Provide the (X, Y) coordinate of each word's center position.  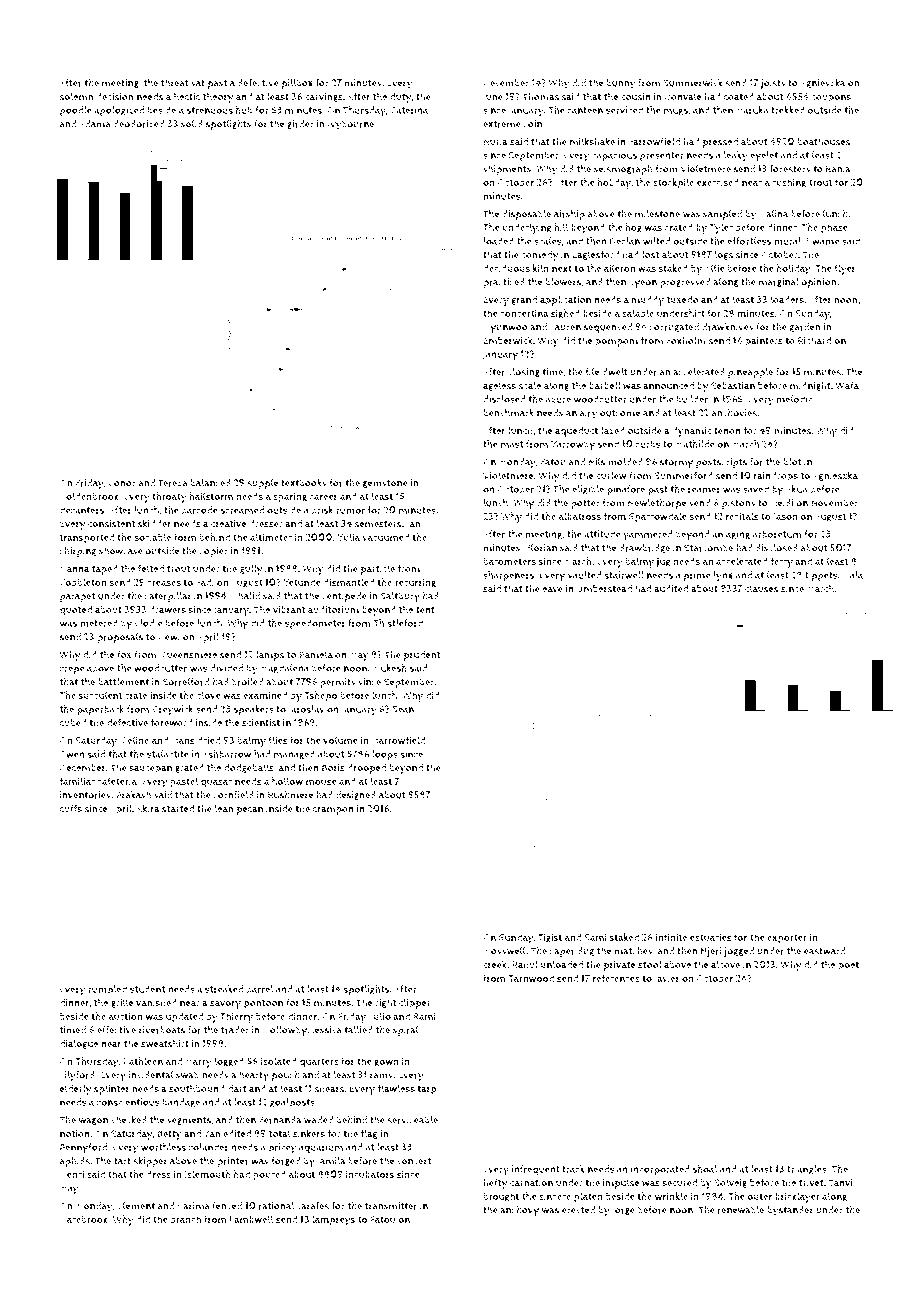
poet (848, 966)
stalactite (168, 754)
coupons (831, 99)
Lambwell (251, 1219)
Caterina (409, 110)
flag (369, 1134)
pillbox (297, 84)
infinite (671, 937)
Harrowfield (398, 740)
